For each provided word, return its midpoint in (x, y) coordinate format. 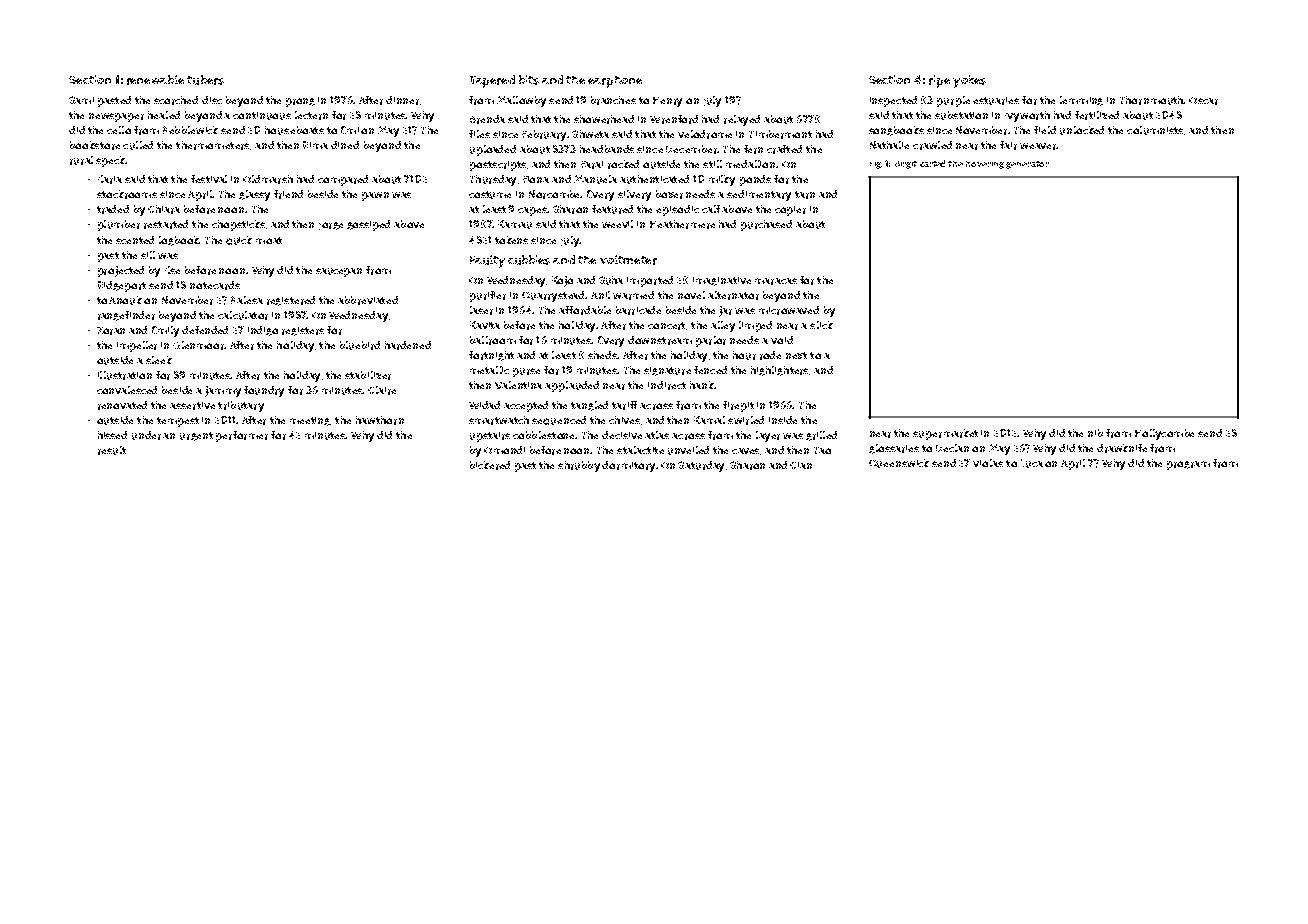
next (796, 355)
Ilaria (110, 179)
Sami (81, 100)
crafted (784, 149)
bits (529, 80)
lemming (1081, 101)
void (782, 340)
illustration (125, 375)
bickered (490, 465)
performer (242, 436)
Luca (1032, 463)
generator (1027, 165)
